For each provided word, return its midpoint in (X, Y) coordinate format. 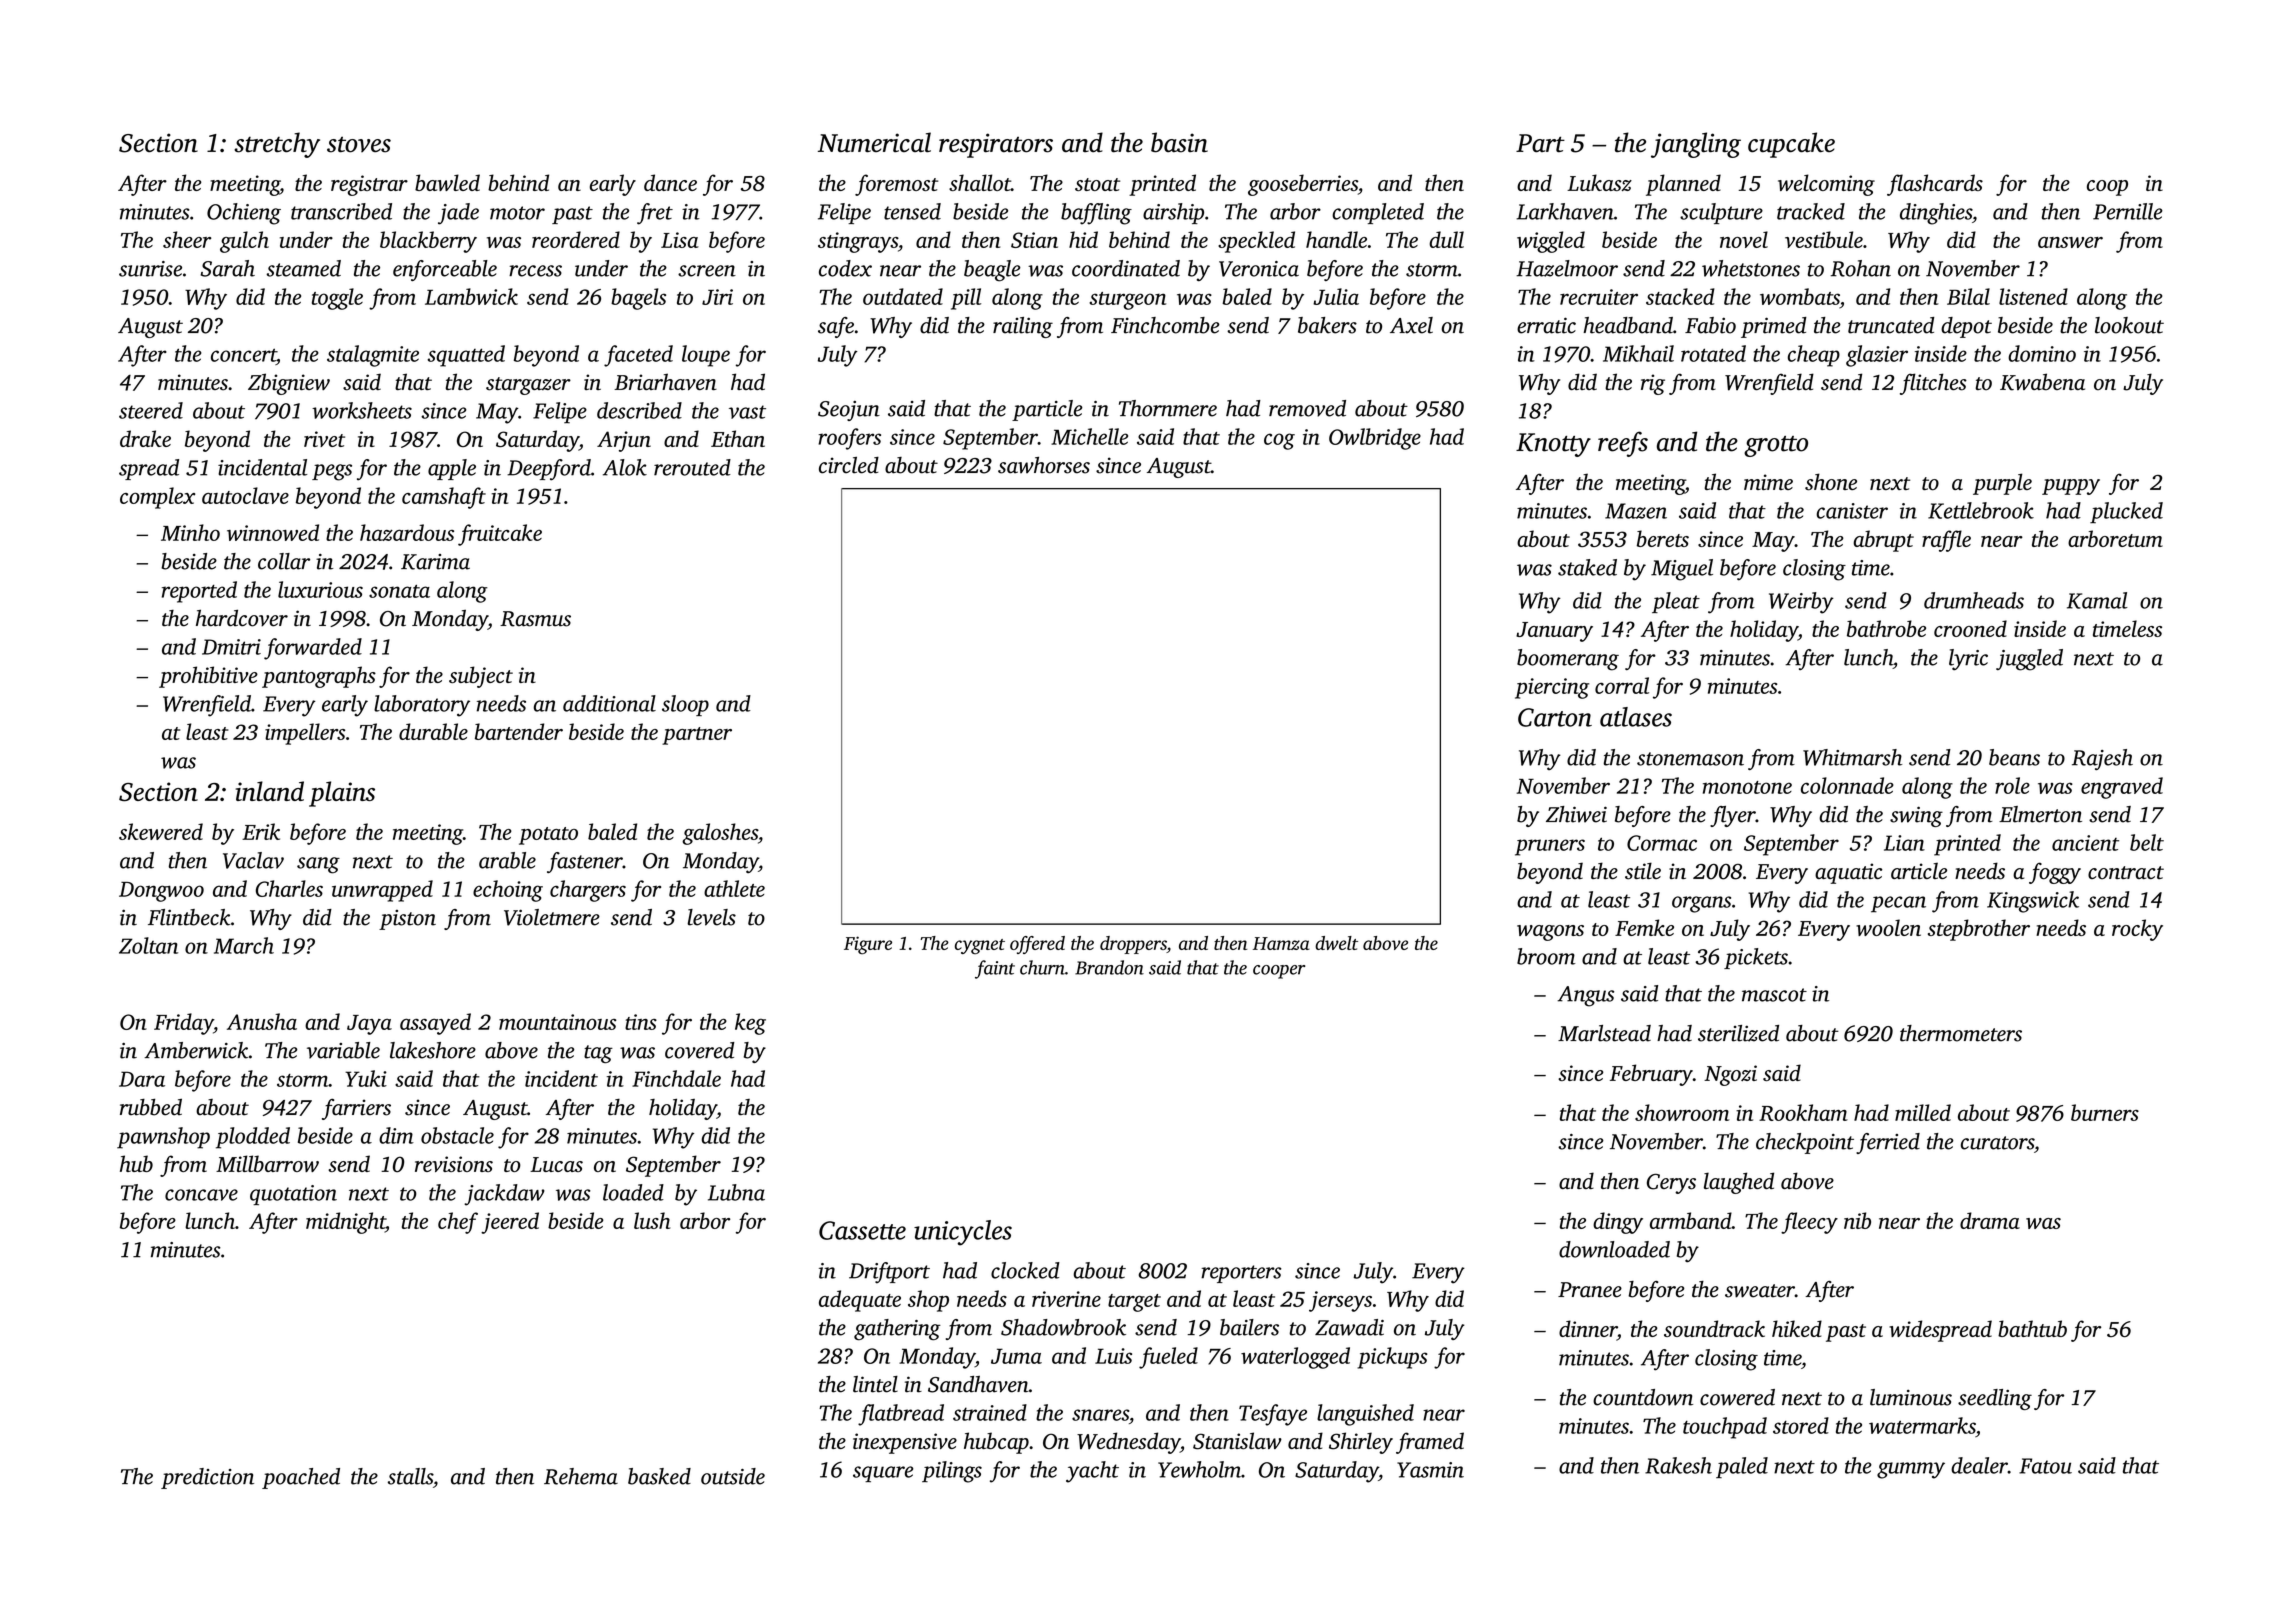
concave (201, 1195)
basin (1179, 142)
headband (1628, 325)
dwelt (1336, 943)
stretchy (277, 145)
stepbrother (1979, 930)
